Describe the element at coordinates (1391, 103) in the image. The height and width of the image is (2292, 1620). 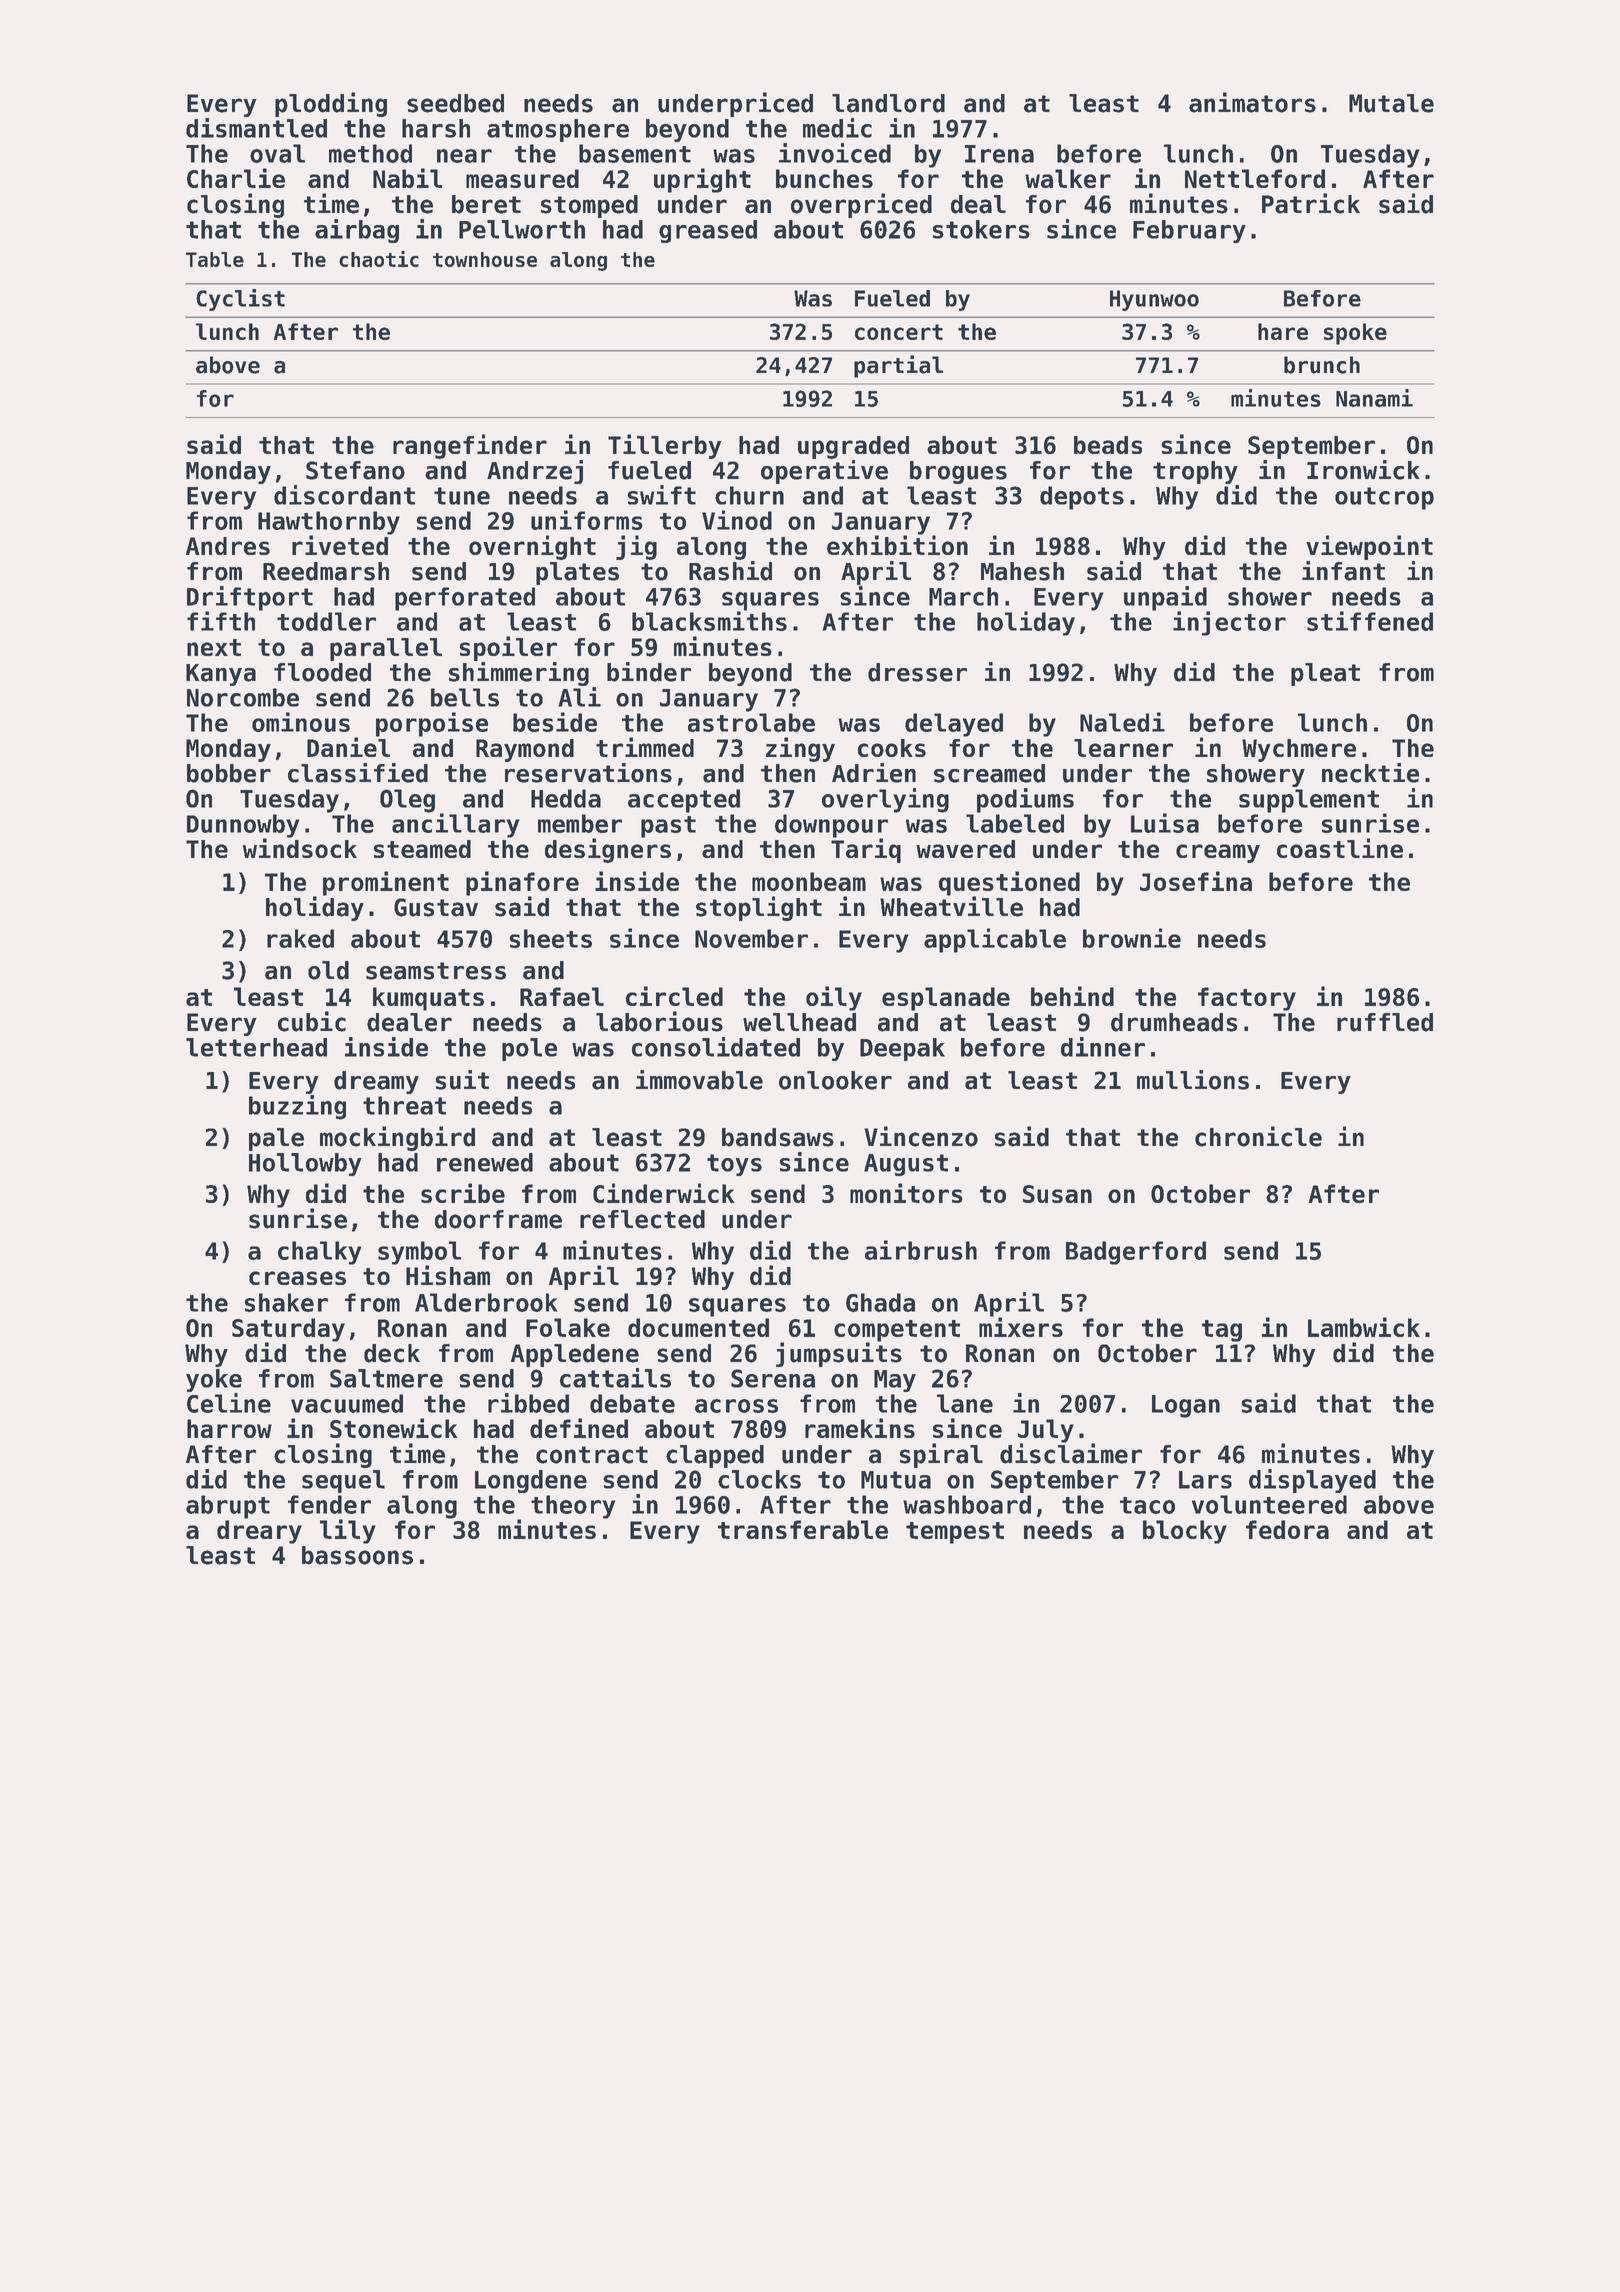
I see `Mutale` at that location.
